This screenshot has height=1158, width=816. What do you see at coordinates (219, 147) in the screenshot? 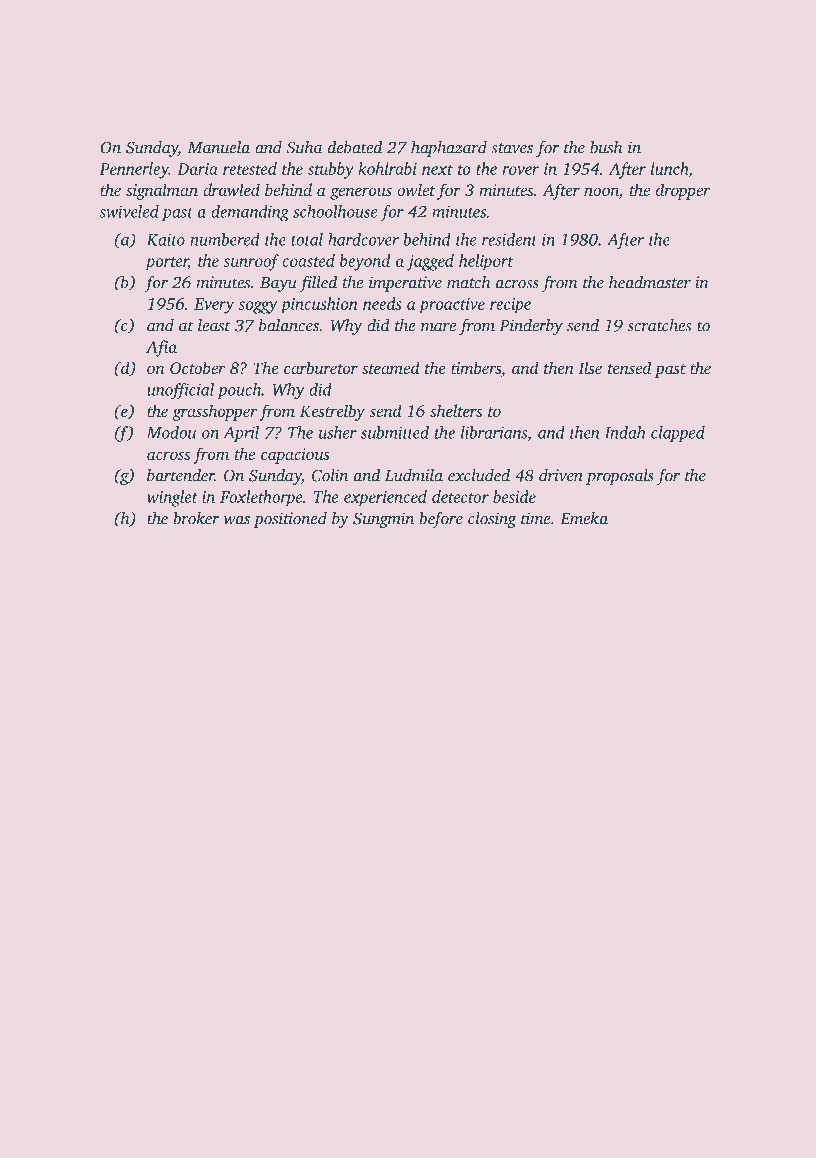
I see `Manuela` at bounding box center [219, 147].
